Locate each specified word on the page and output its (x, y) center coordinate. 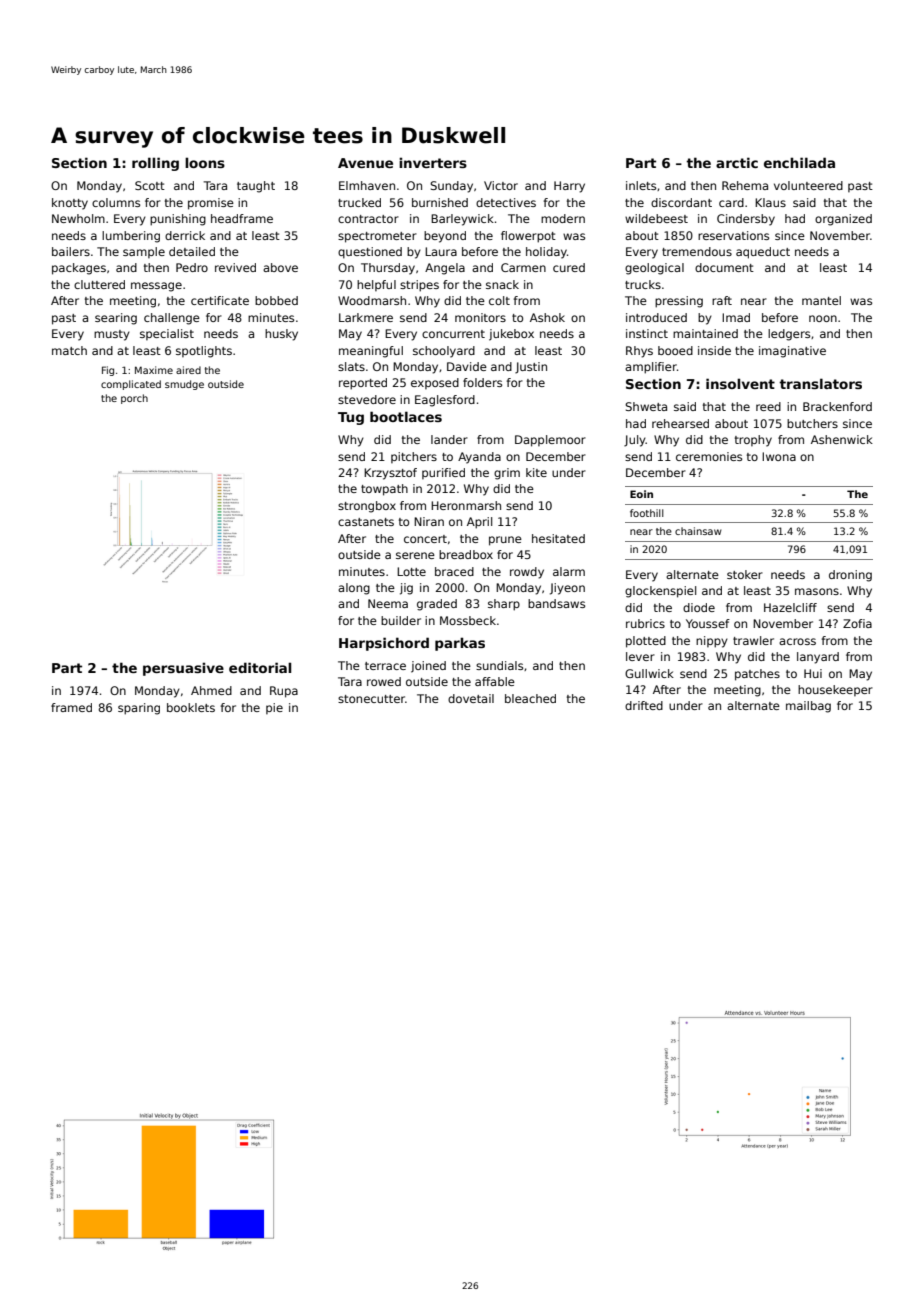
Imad (736, 317)
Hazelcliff (790, 607)
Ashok (547, 317)
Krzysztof (390, 474)
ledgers (789, 335)
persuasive (183, 669)
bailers (71, 251)
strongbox (367, 507)
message (156, 287)
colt (499, 300)
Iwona (779, 456)
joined (428, 667)
